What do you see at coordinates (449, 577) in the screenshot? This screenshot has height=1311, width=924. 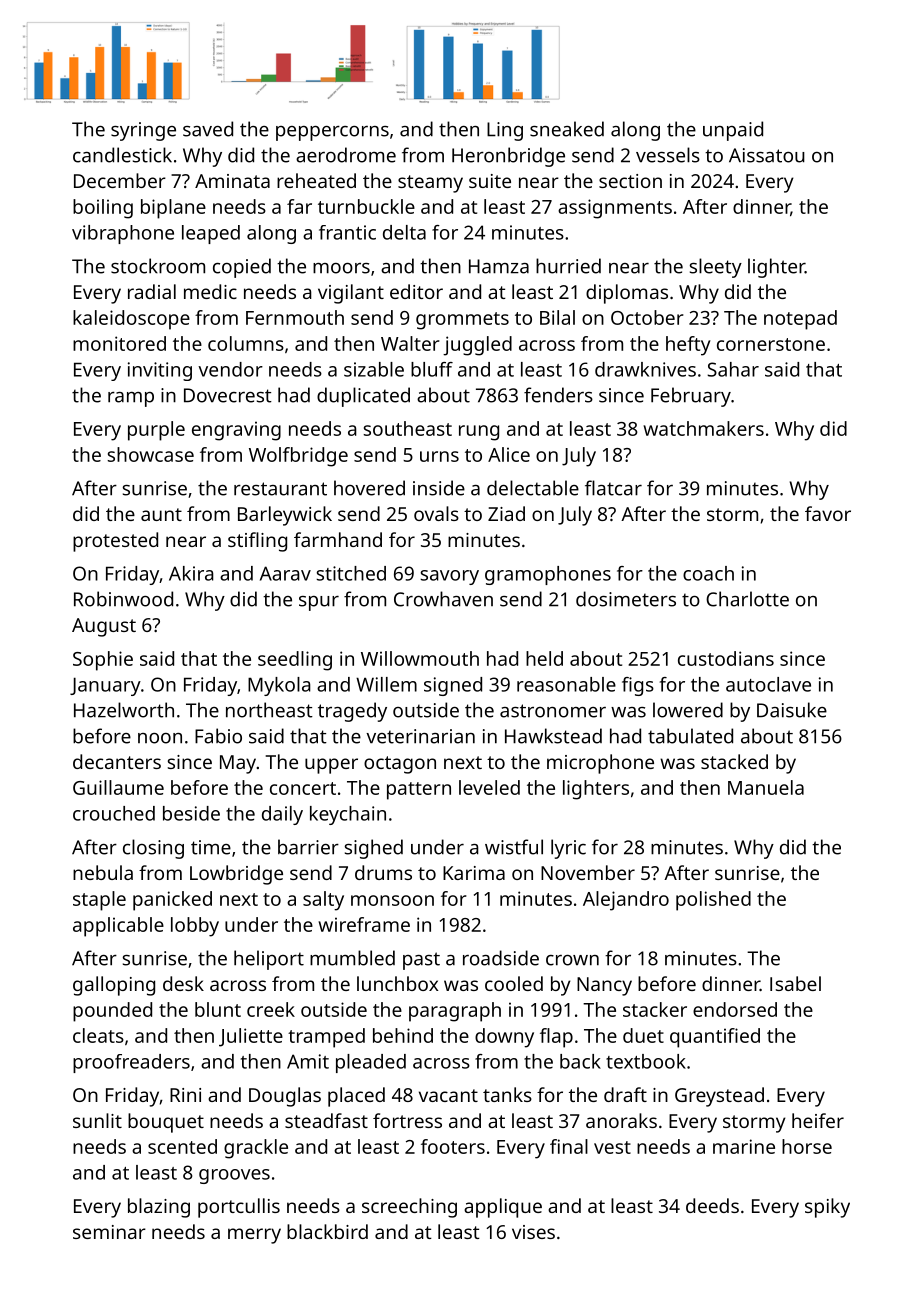 I see `savory` at bounding box center [449, 577].
